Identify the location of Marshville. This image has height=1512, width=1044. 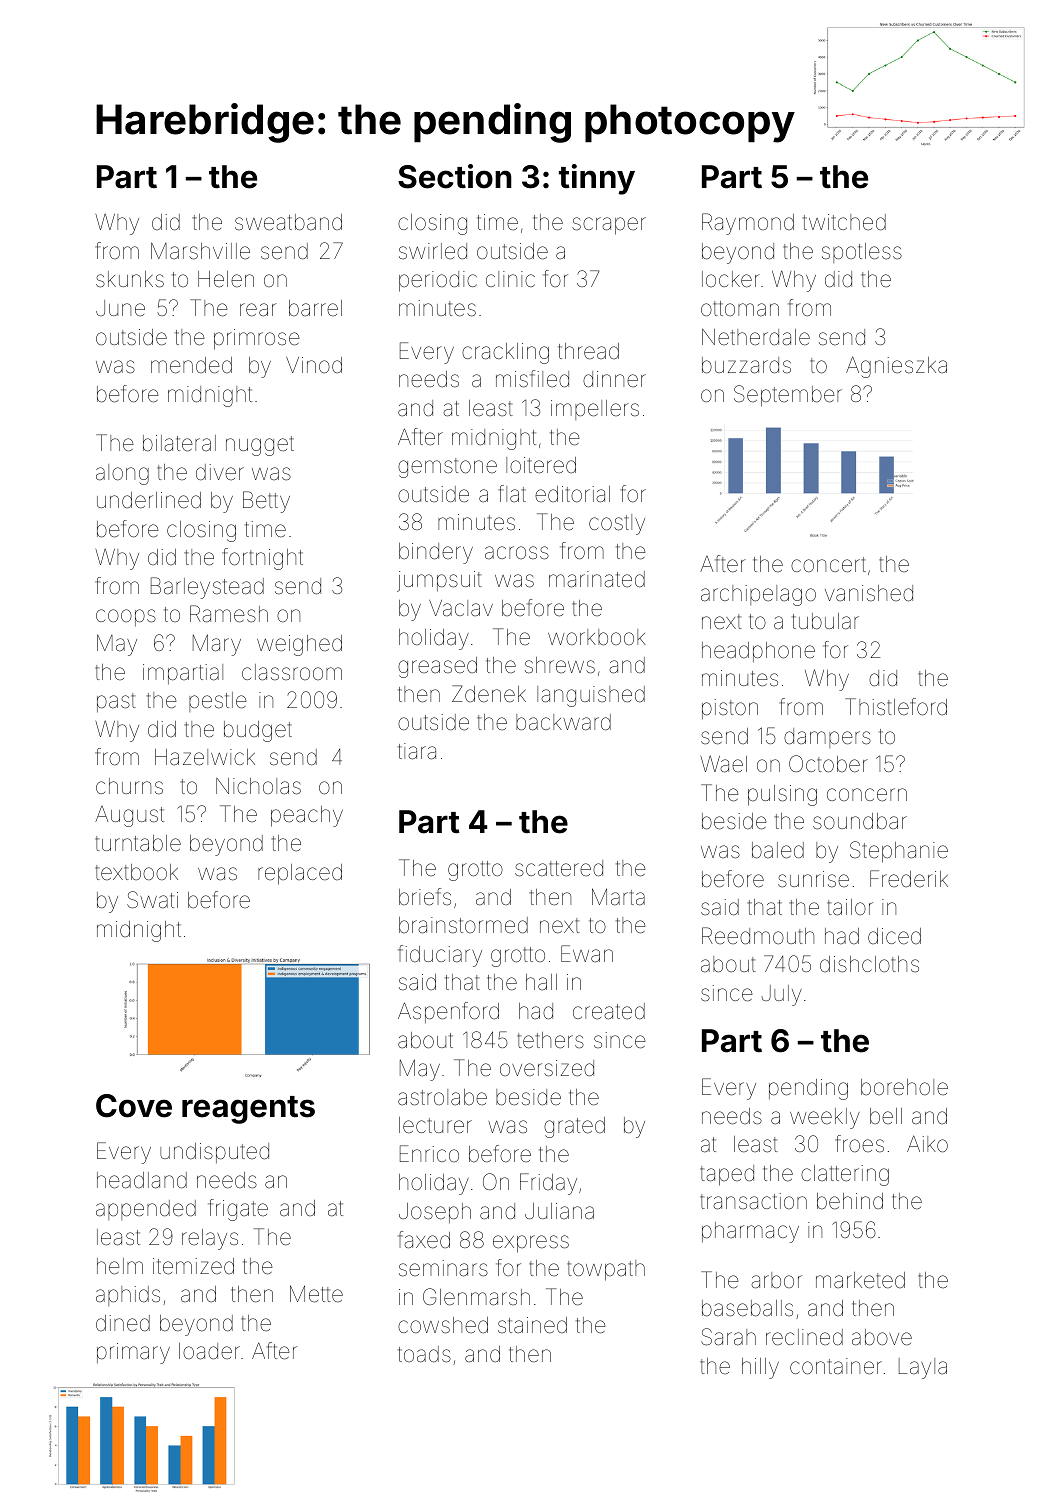
(200, 251).
